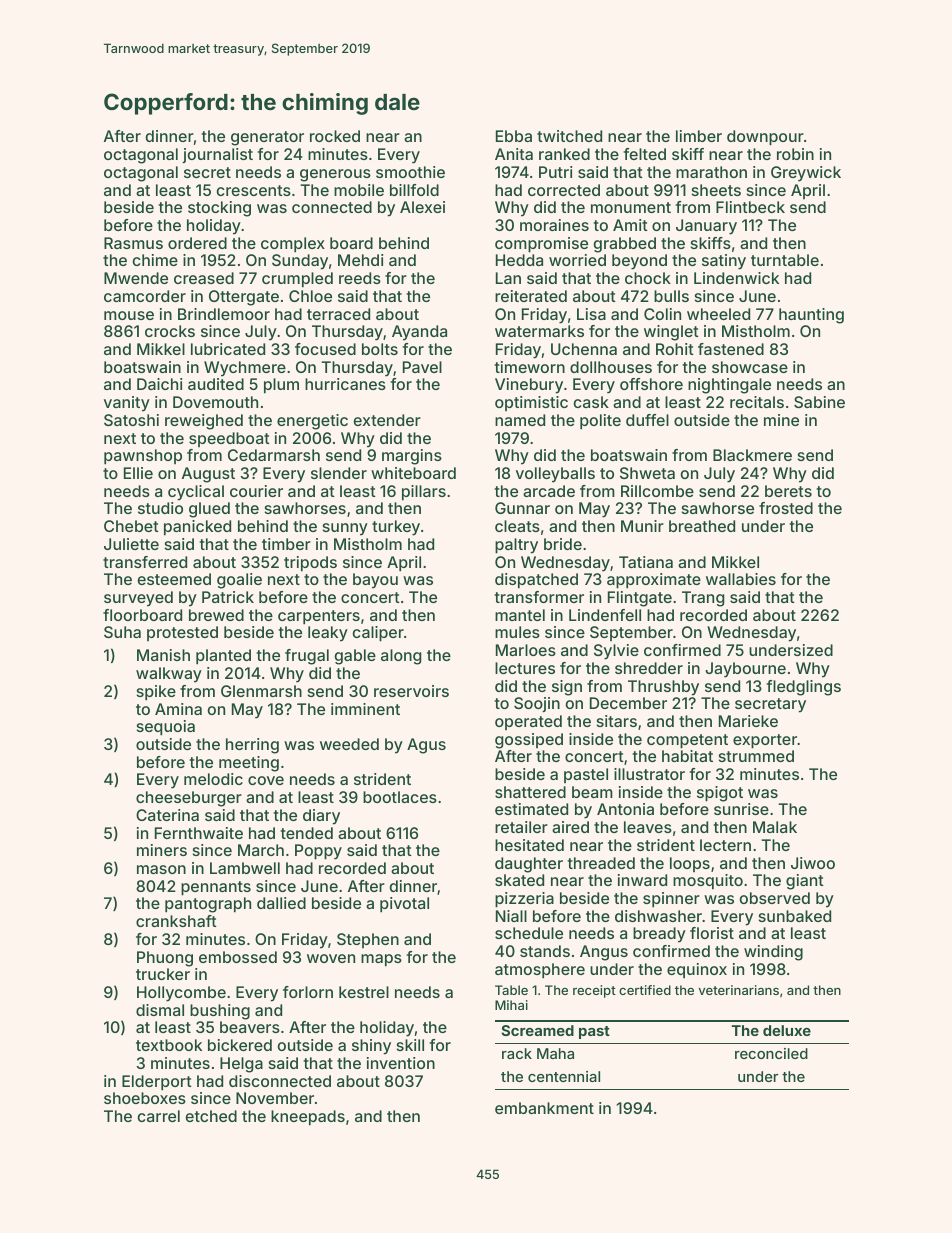 The image size is (952, 1233). I want to click on Stephen, so click(368, 940).
